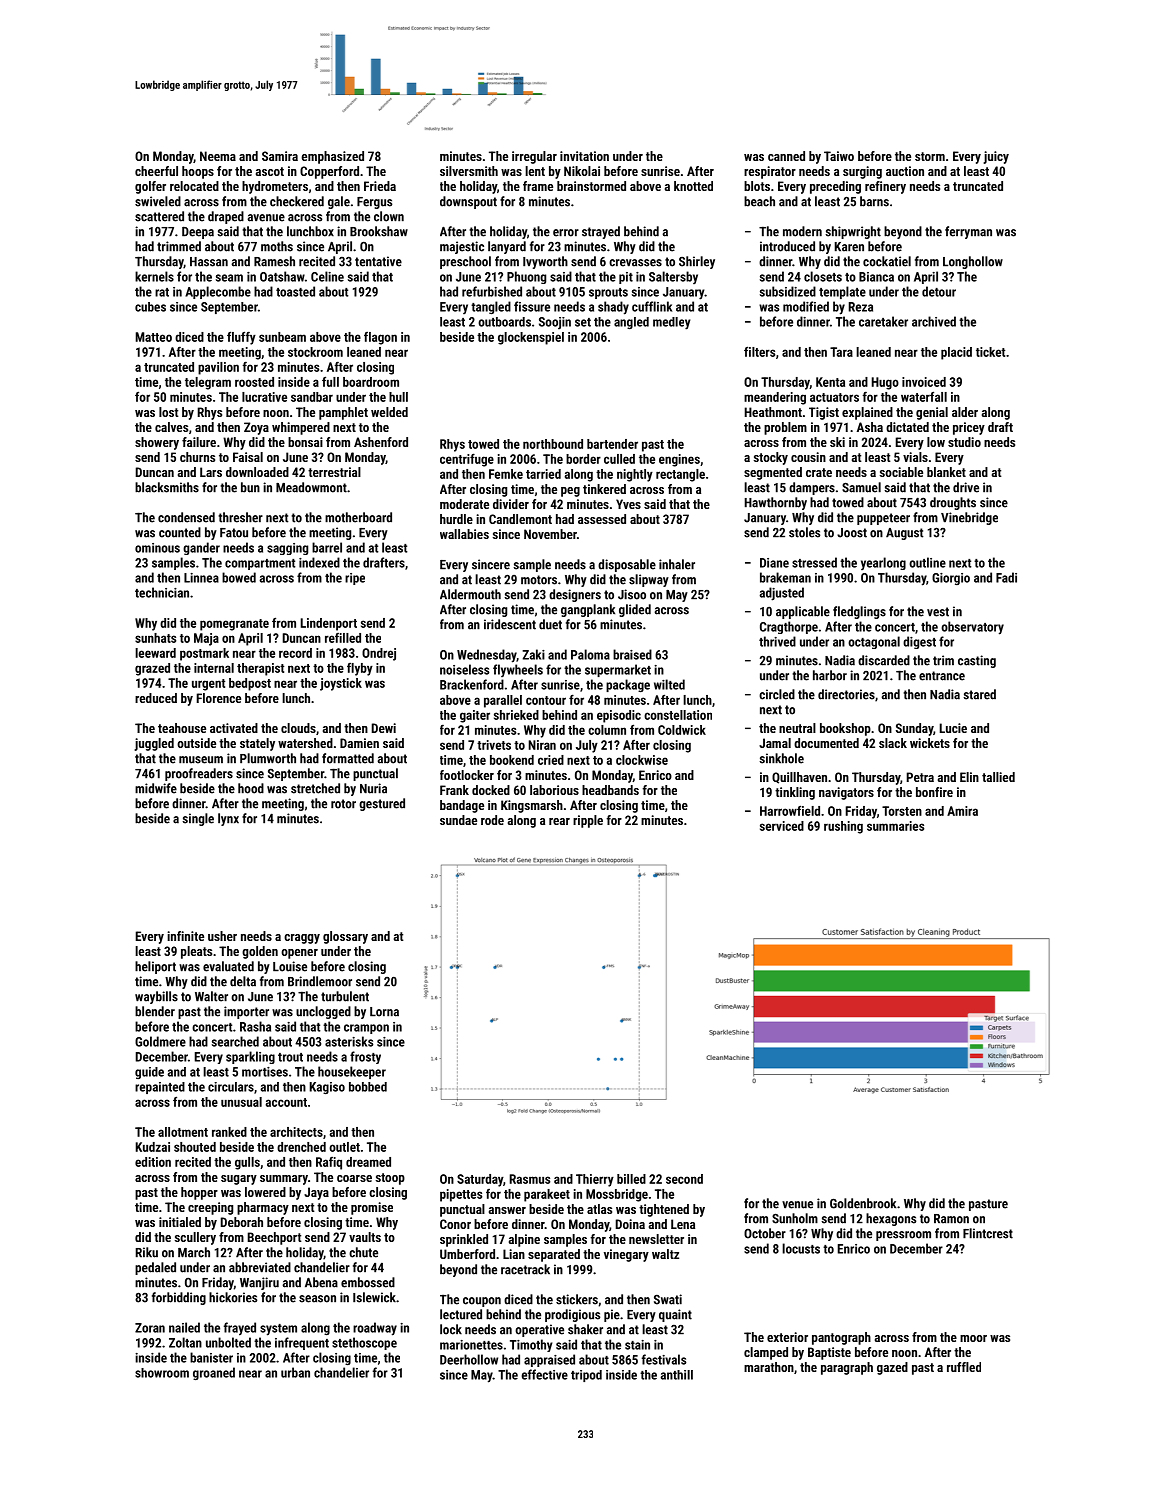 The image size is (1155, 1494). What do you see at coordinates (218, 156) in the screenshot?
I see `Neema` at bounding box center [218, 156].
